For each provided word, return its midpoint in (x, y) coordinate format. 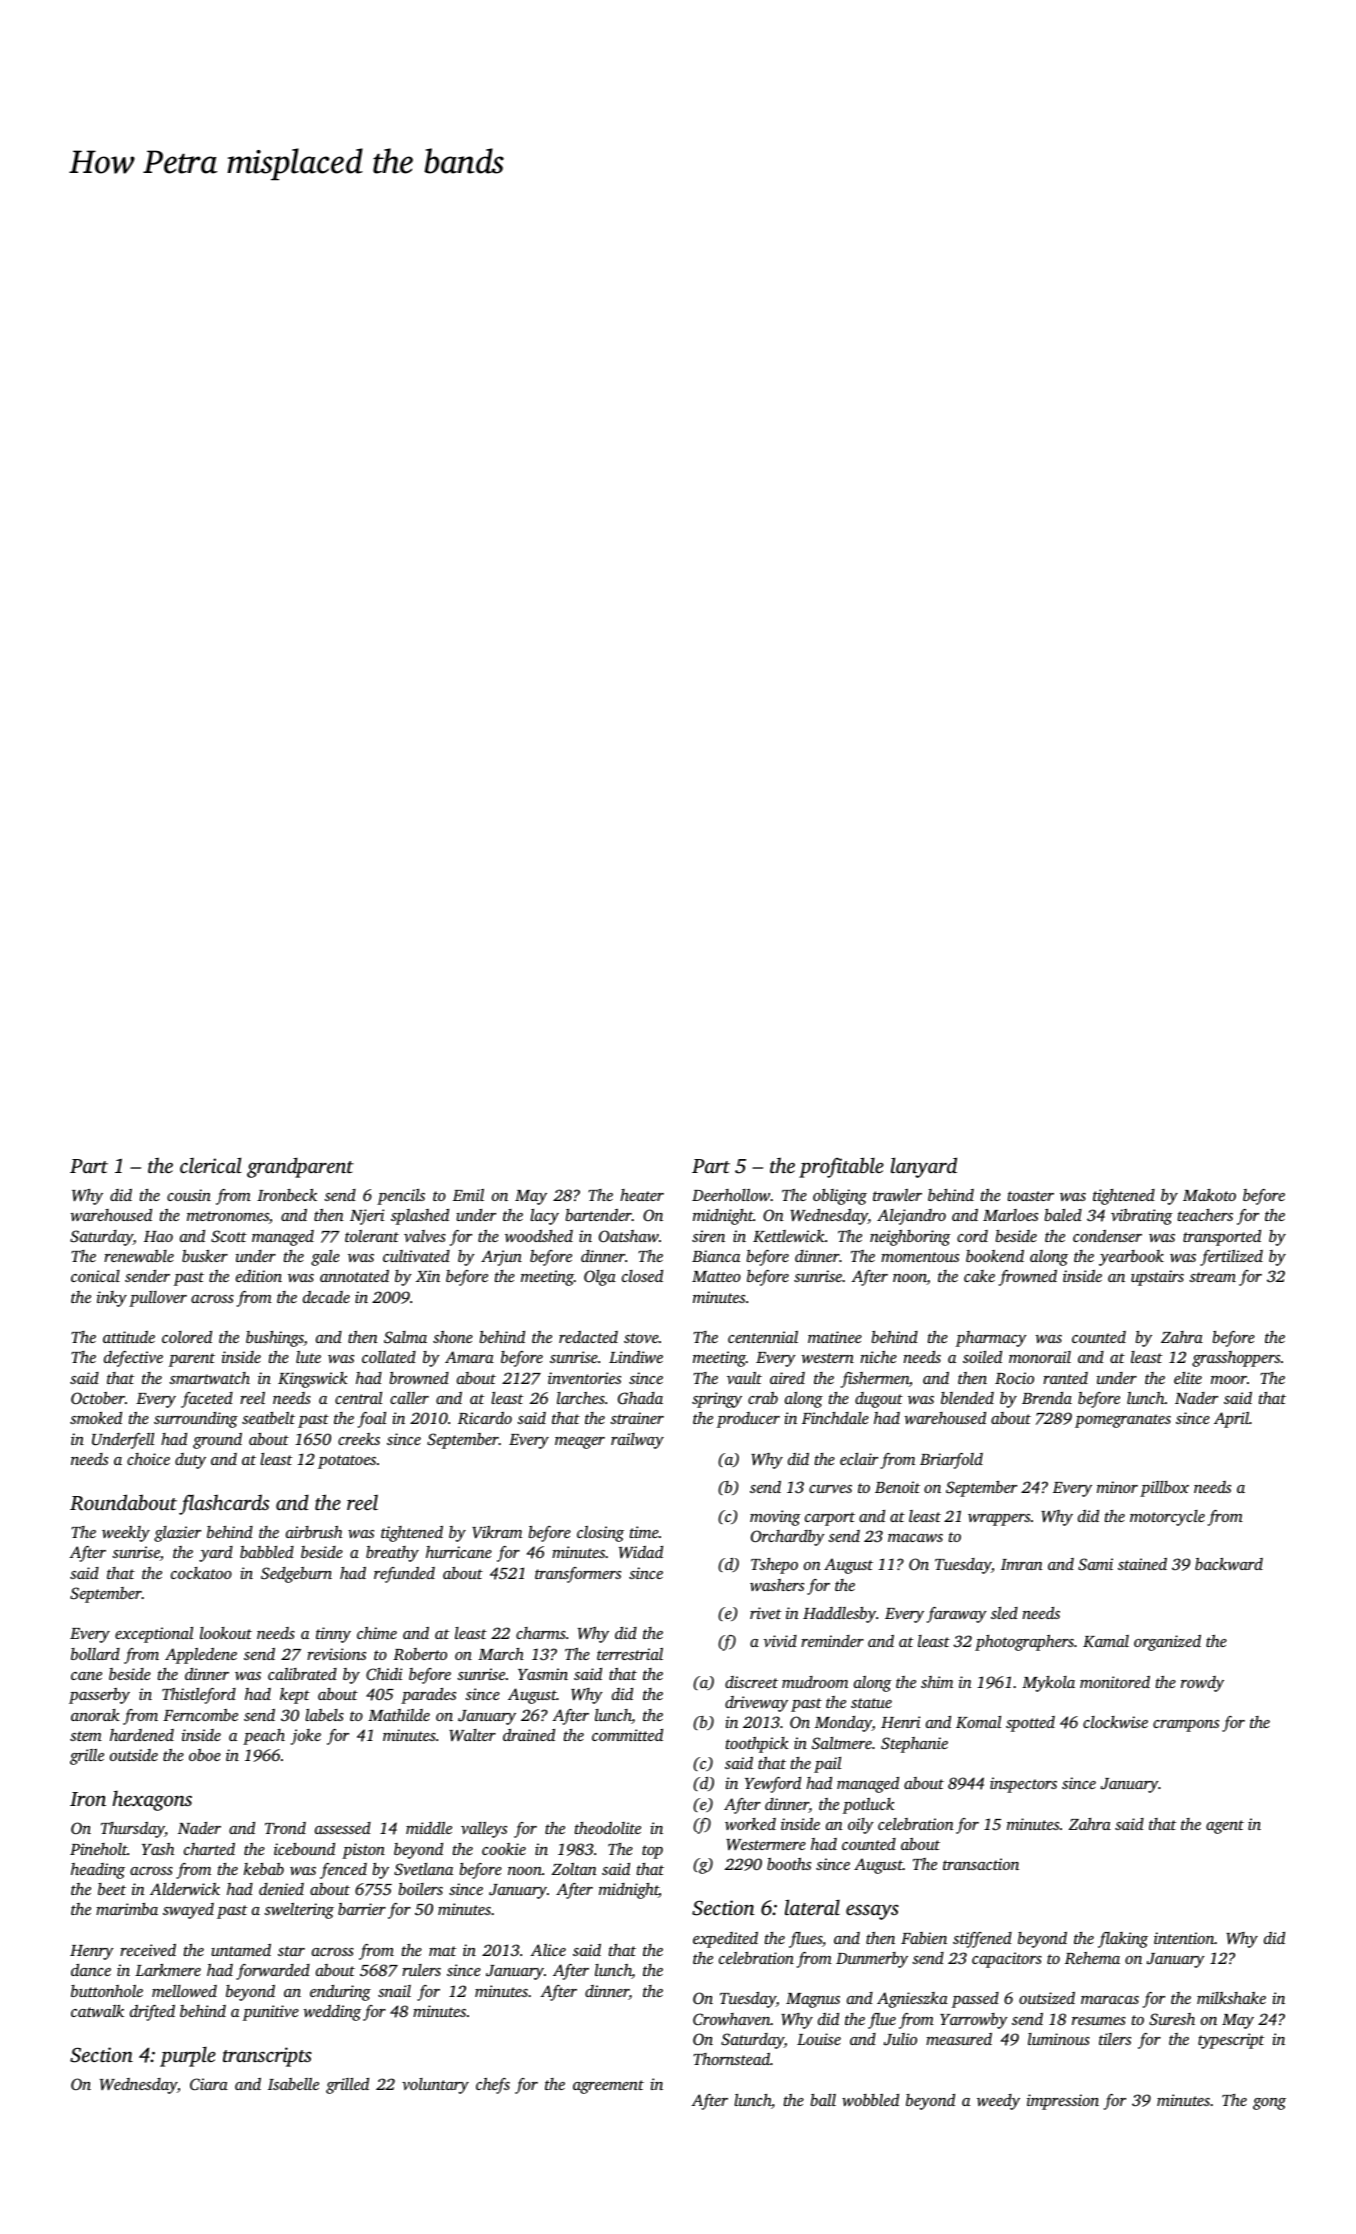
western (827, 1358)
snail (394, 1991)
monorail (1040, 1357)
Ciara (209, 2084)
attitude (129, 1337)
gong (1269, 2104)
